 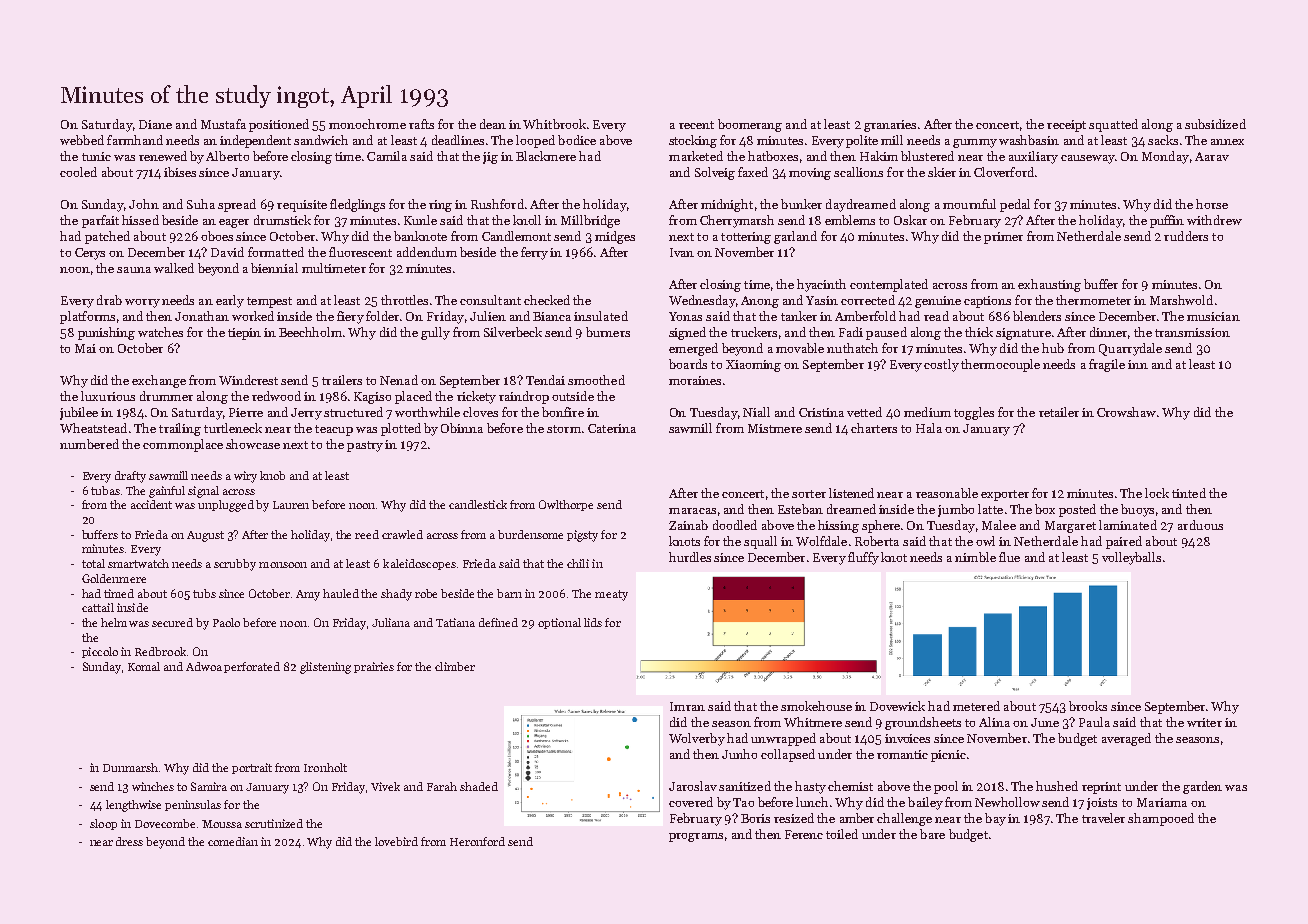 I want to click on programs, so click(x=696, y=837).
